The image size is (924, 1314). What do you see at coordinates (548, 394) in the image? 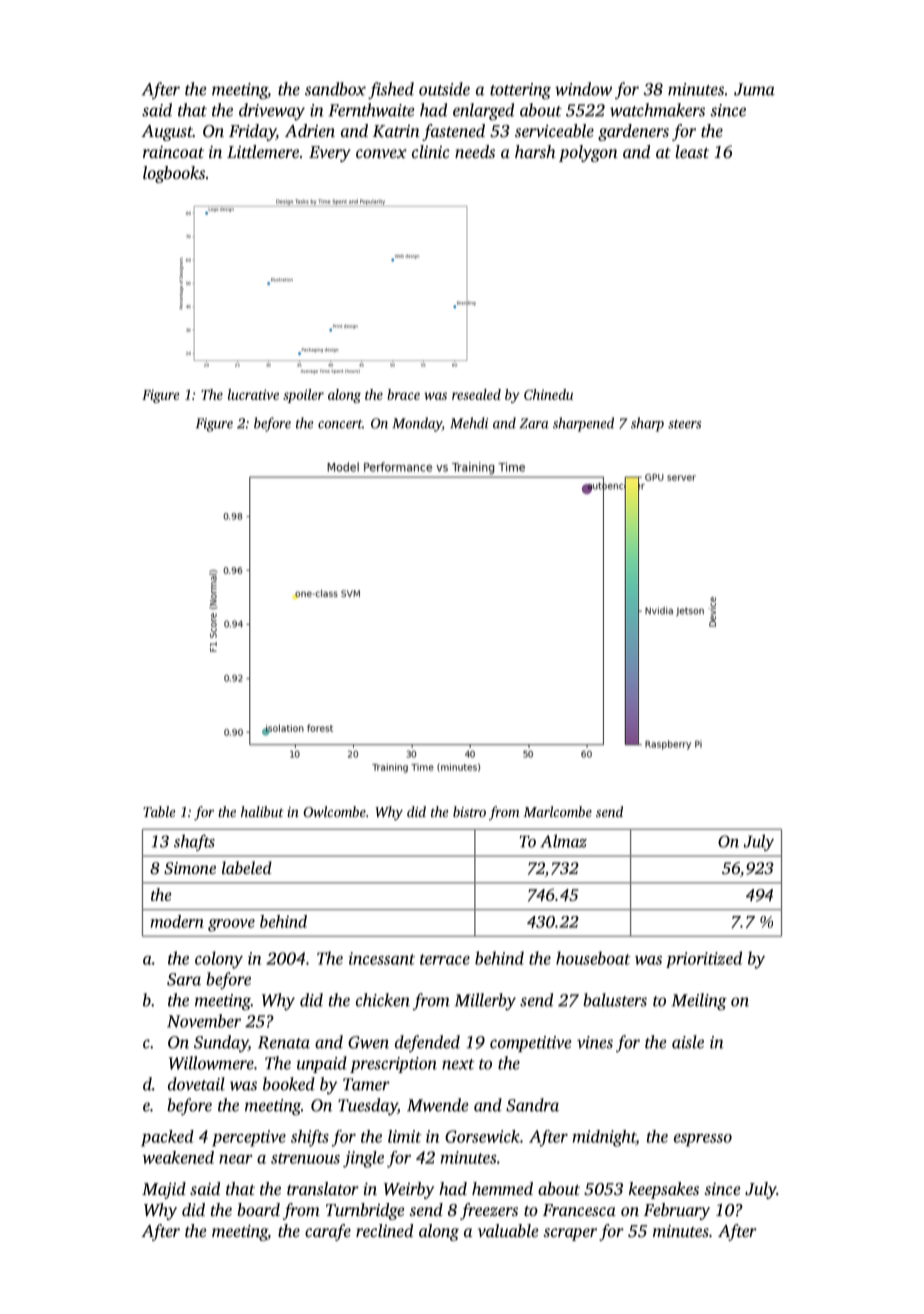
I see `Chinedu` at bounding box center [548, 394].
